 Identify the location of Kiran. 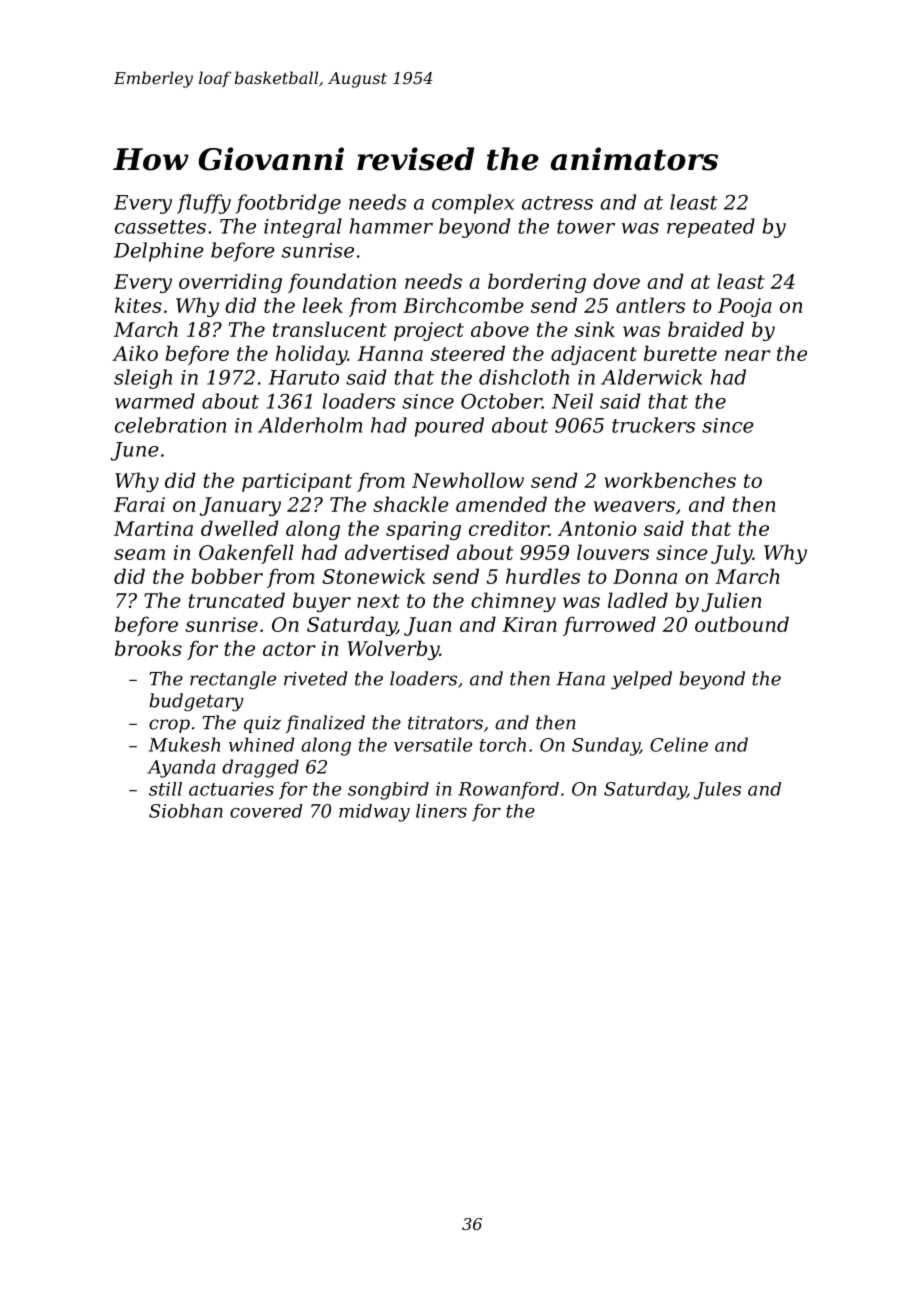
(529, 624).
